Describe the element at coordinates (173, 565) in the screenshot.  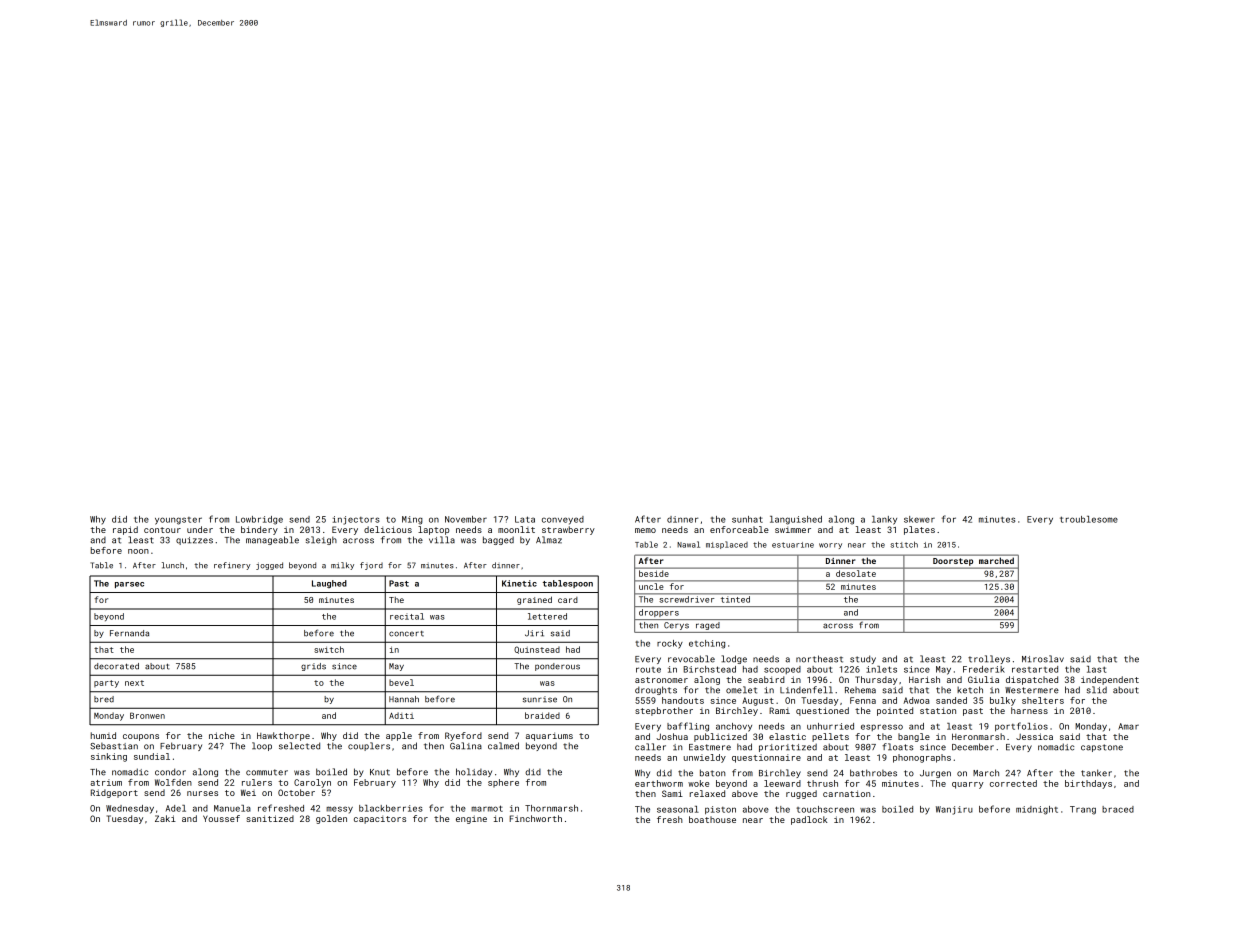
I see `lunch` at that location.
